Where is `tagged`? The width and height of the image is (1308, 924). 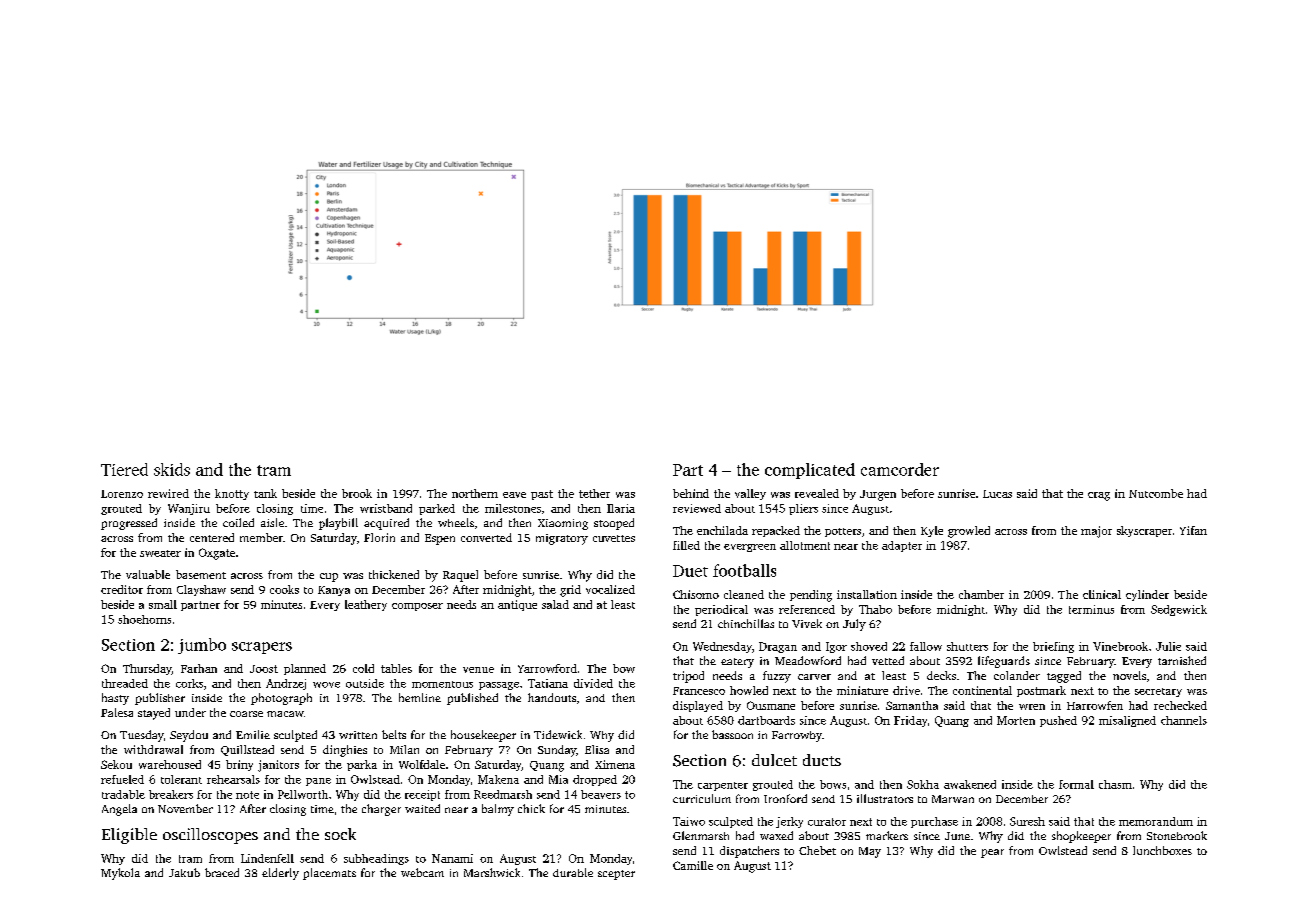 tagged is located at coordinates (1064, 677).
